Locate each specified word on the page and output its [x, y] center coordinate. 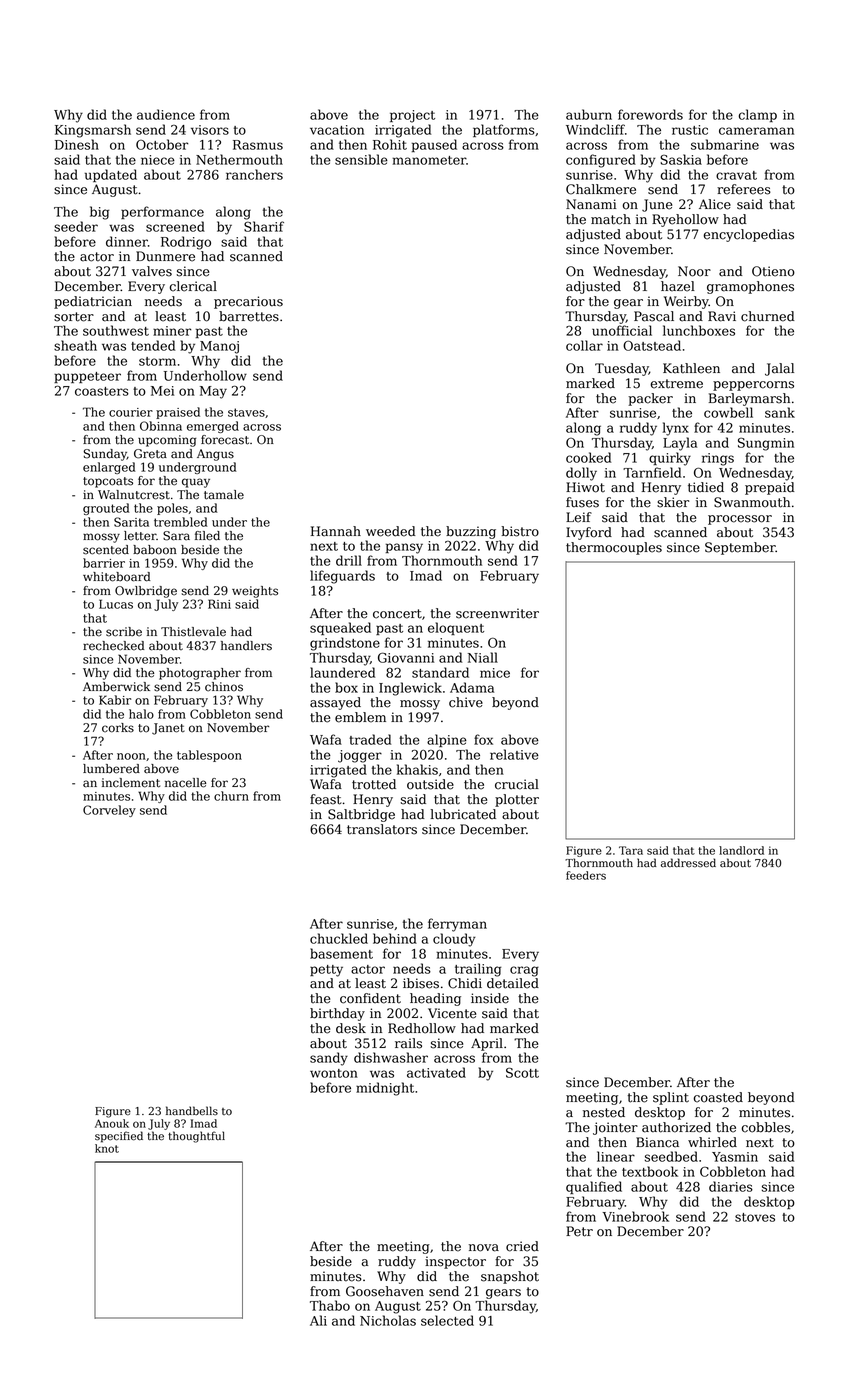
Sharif [264, 226]
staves [246, 412]
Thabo [330, 1305]
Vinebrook [636, 1216]
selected [447, 1320]
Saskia [681, 159]
